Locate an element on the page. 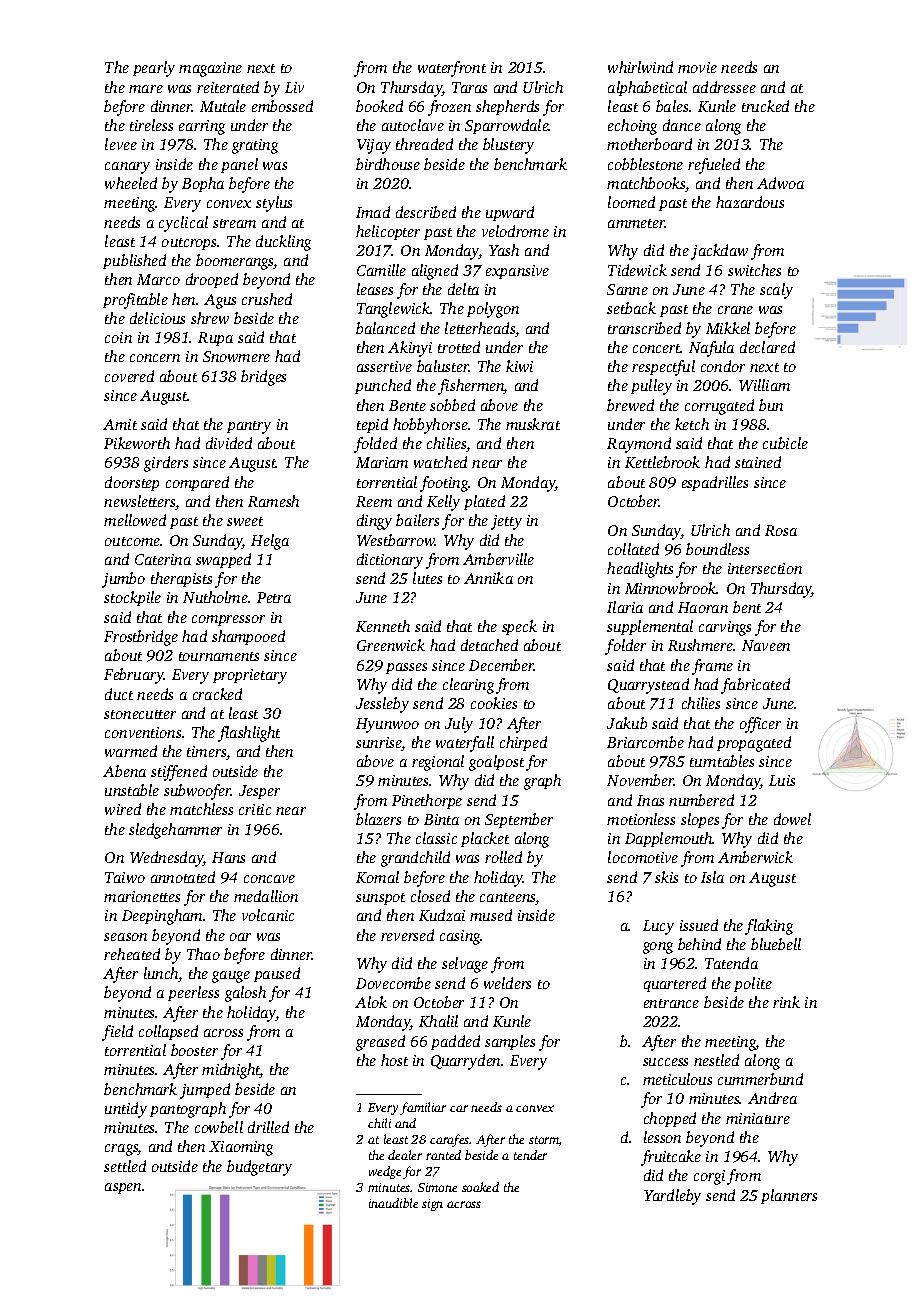 Image resolution: width=924 pixels, height=1308 pixels. proprietary is located at coordinates (250, 676).
